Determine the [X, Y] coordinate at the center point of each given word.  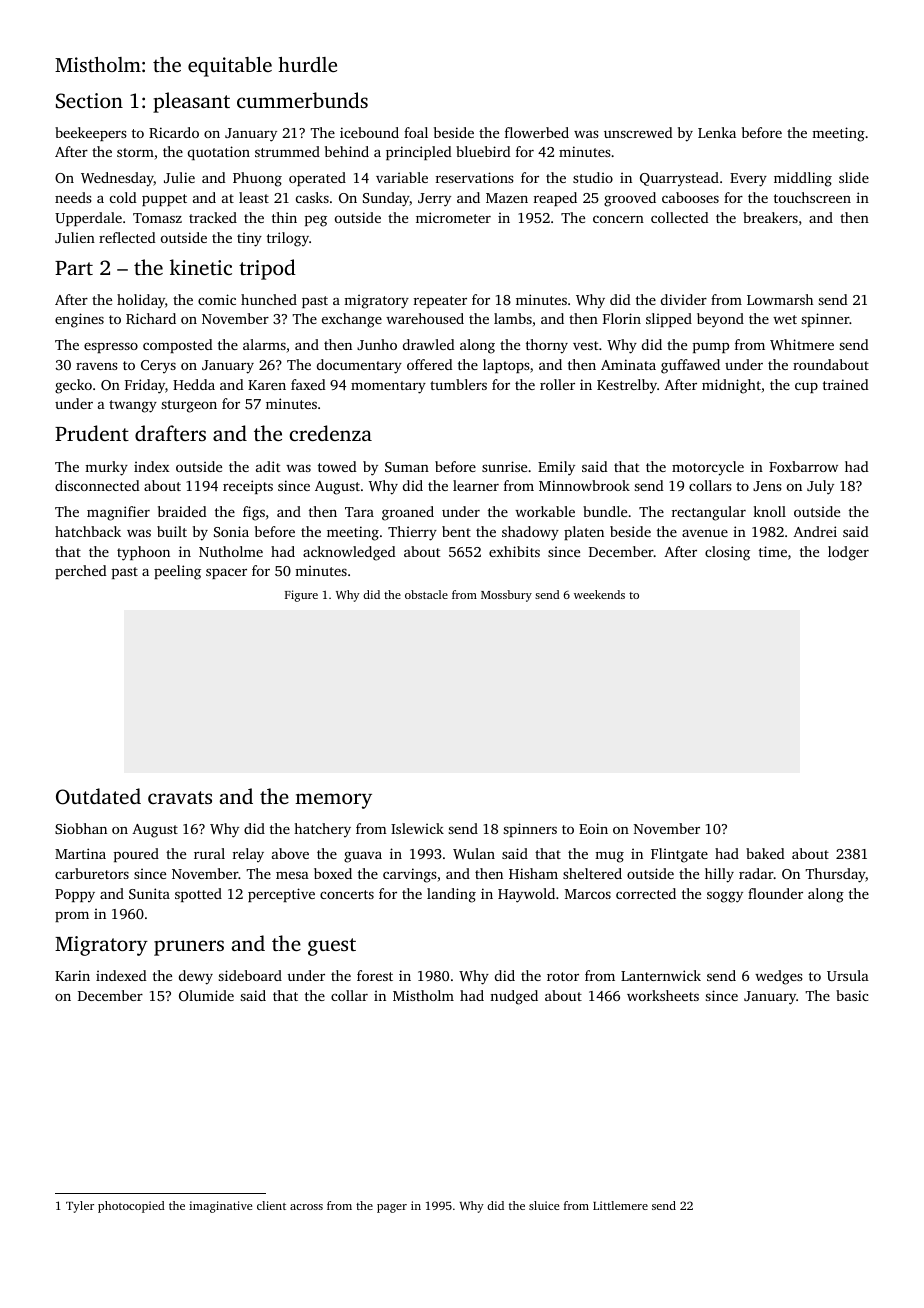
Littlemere [620, 1205]
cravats [180, 797]
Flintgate [679, 855]
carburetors [92, 873]
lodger [848, 553]
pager [392, 1208]
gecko [73, 386]
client [271, 1205]
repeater [440, 302]
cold [123, 197]
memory [333, 801]
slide [854, 177]
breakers [770, 217]
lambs [513, 318]
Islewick [417, 828]
